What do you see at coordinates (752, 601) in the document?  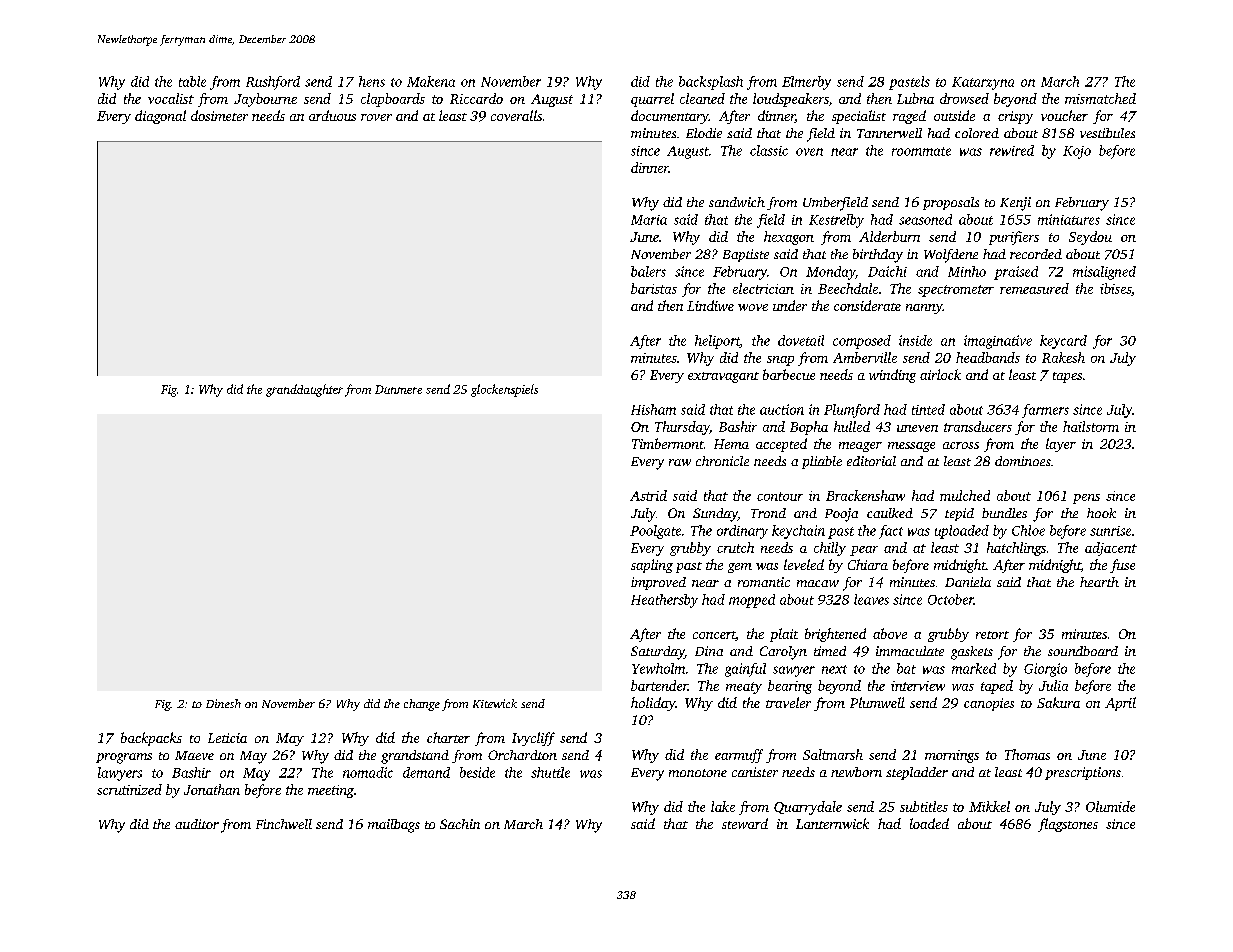 I see `mopped` at bounding box center [752, 601].
